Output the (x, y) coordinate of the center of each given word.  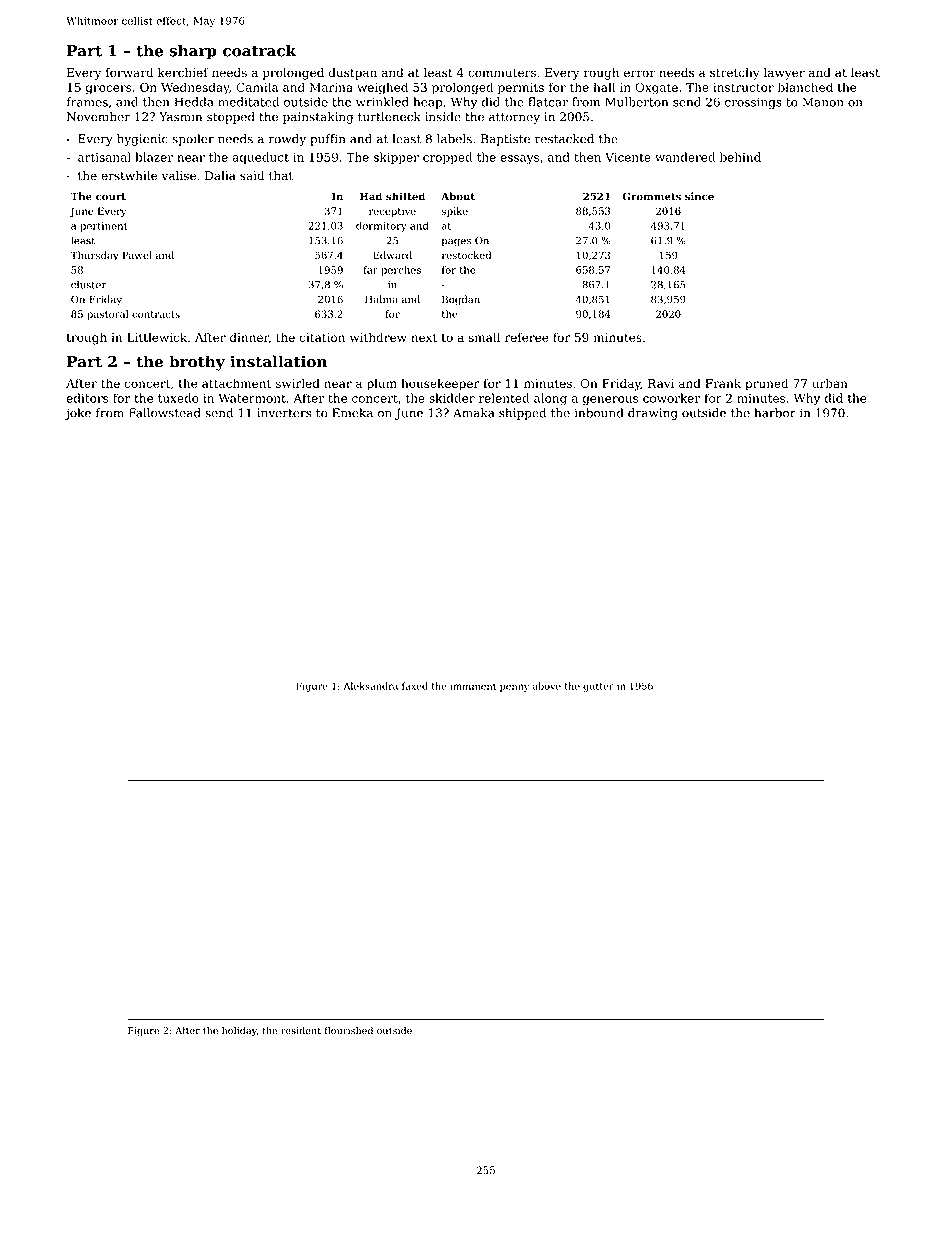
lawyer (784, 73)
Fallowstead (165, 413)
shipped (522, 414)
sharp (193, 52)
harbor (775, 413)
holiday (239, 1031)
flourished (349, 1030)
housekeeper (440, 384)
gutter (598, 687)
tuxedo (178, 398)
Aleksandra (370, 686)
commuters (502, 73)
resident (301, 1030)
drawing (653, 414)
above (547, 686)
